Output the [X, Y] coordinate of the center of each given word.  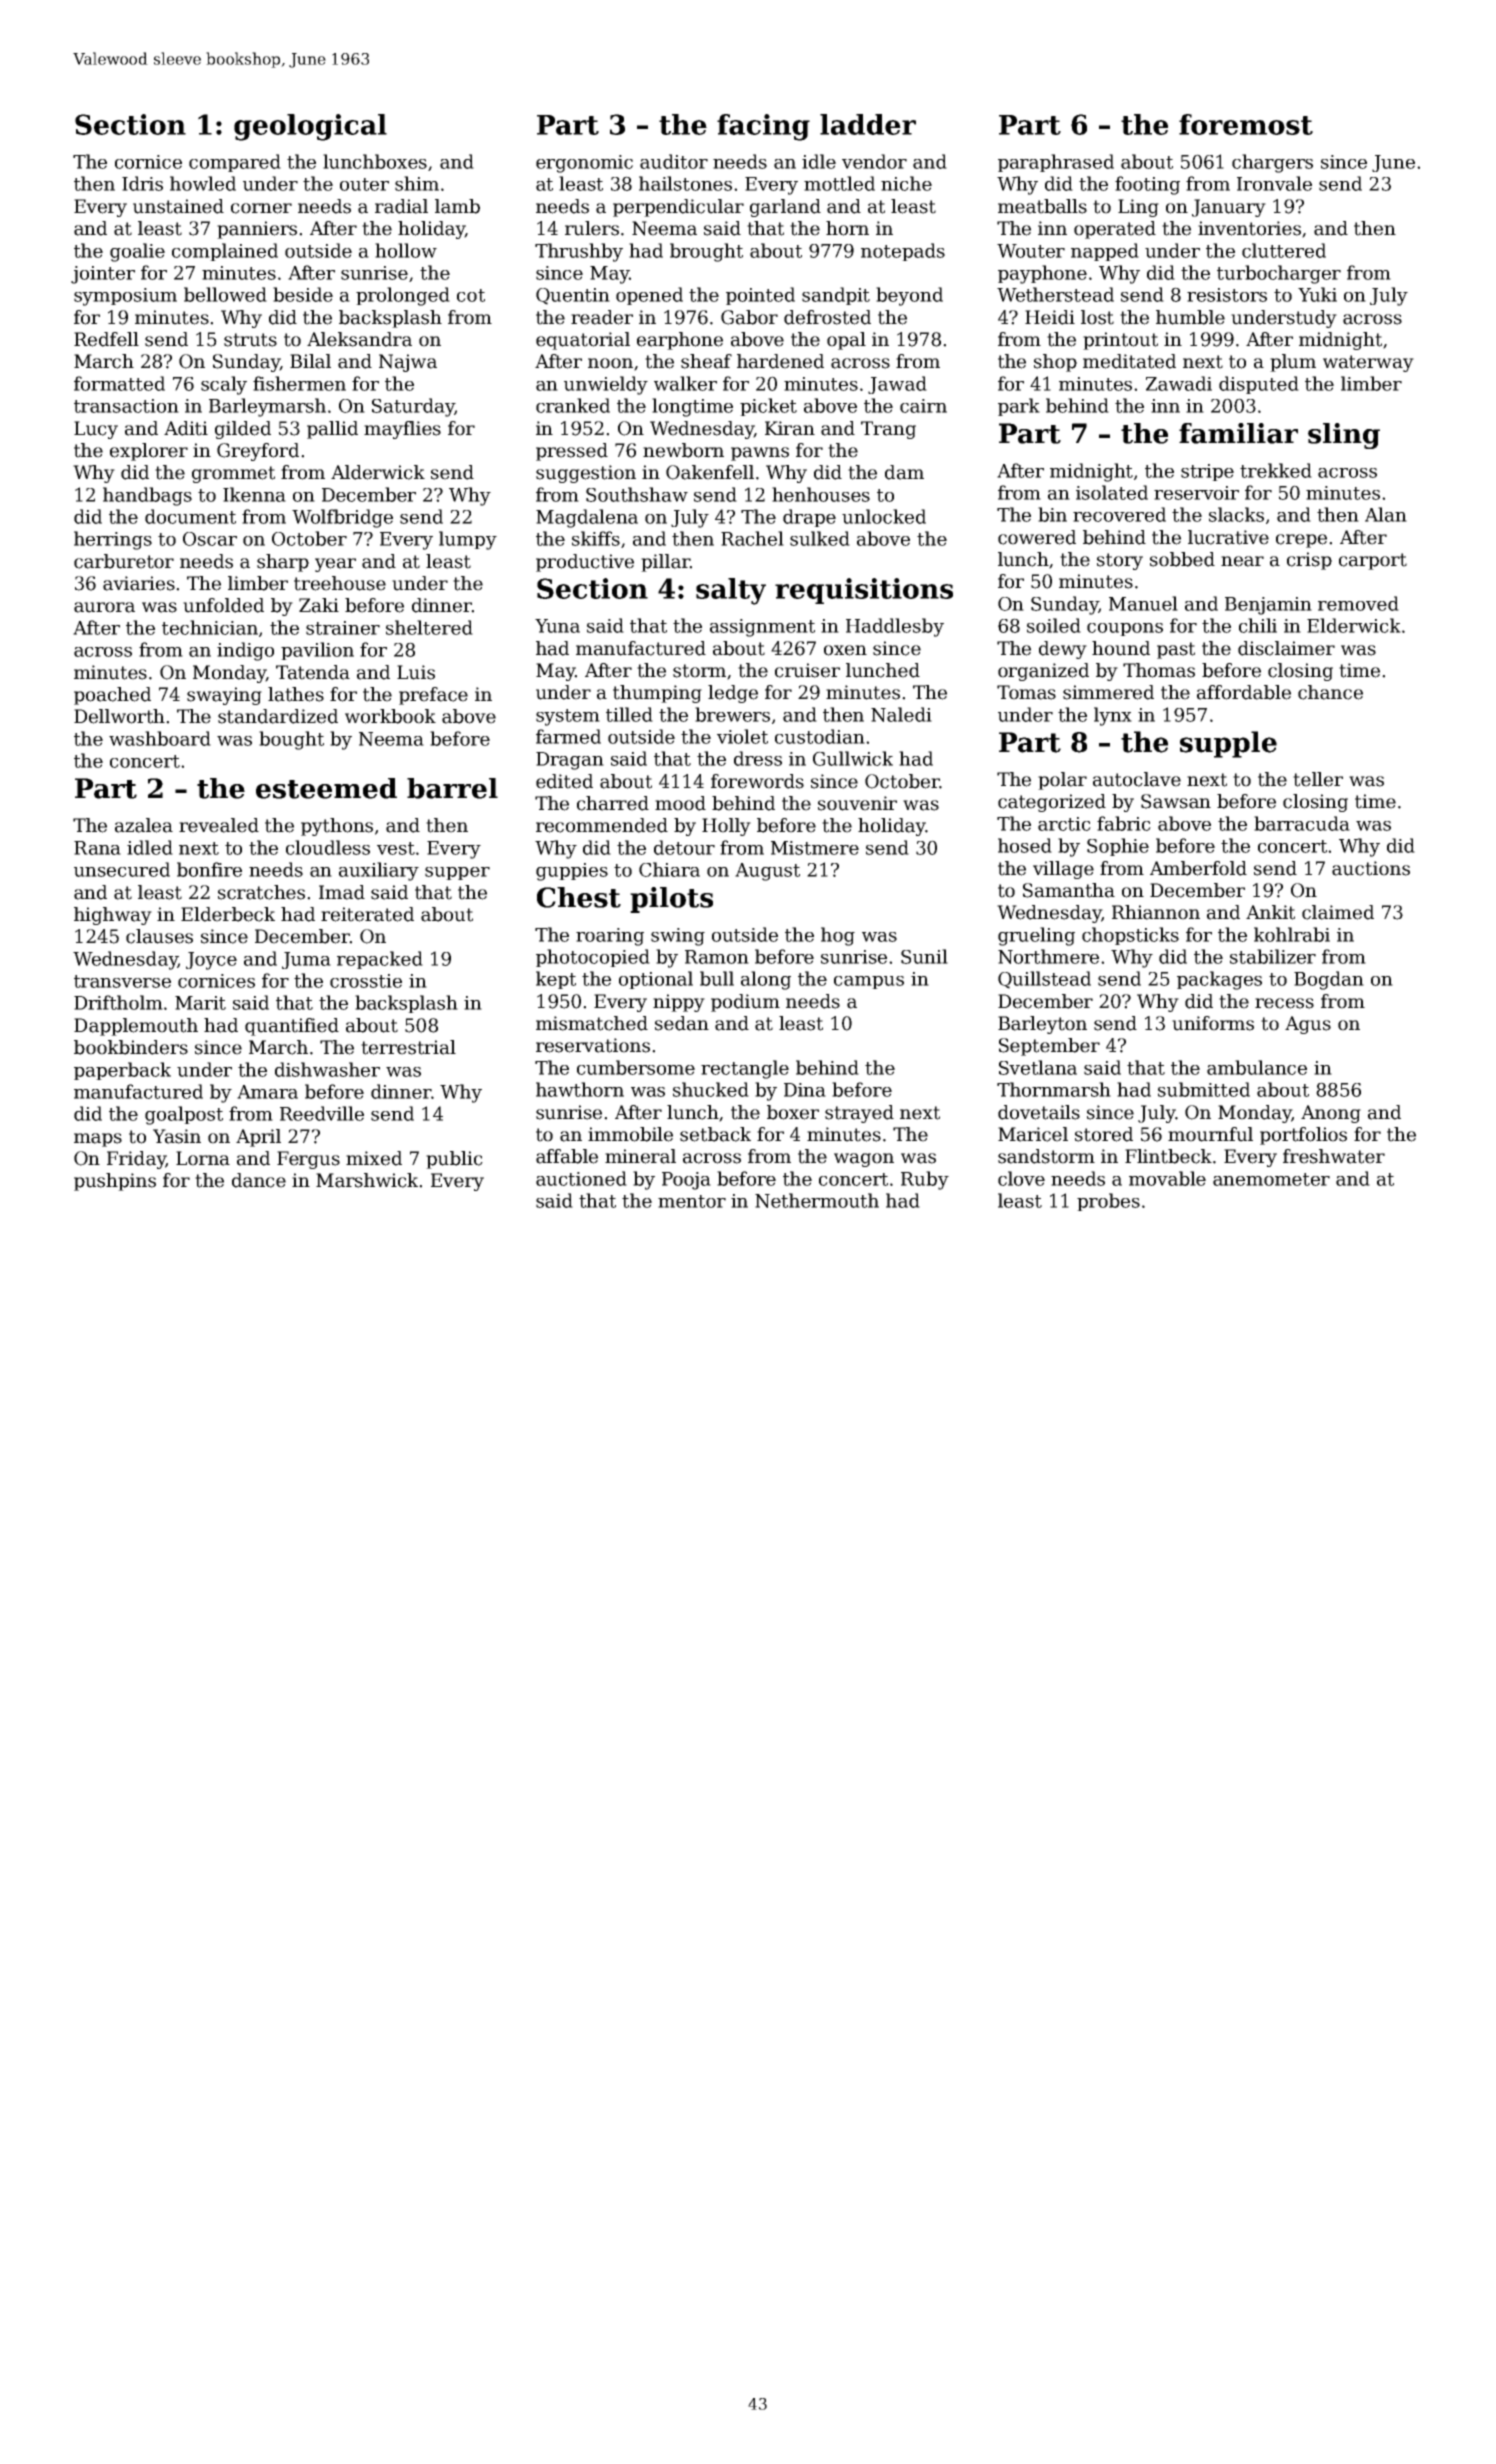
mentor [692, 1201]
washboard [160, 738]
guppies [572, 872]
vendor [874, 161]
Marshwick [368, 1180]
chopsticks [1130, 936]
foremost [1246, 124]
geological [310, 127]
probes [1108, 1202]
